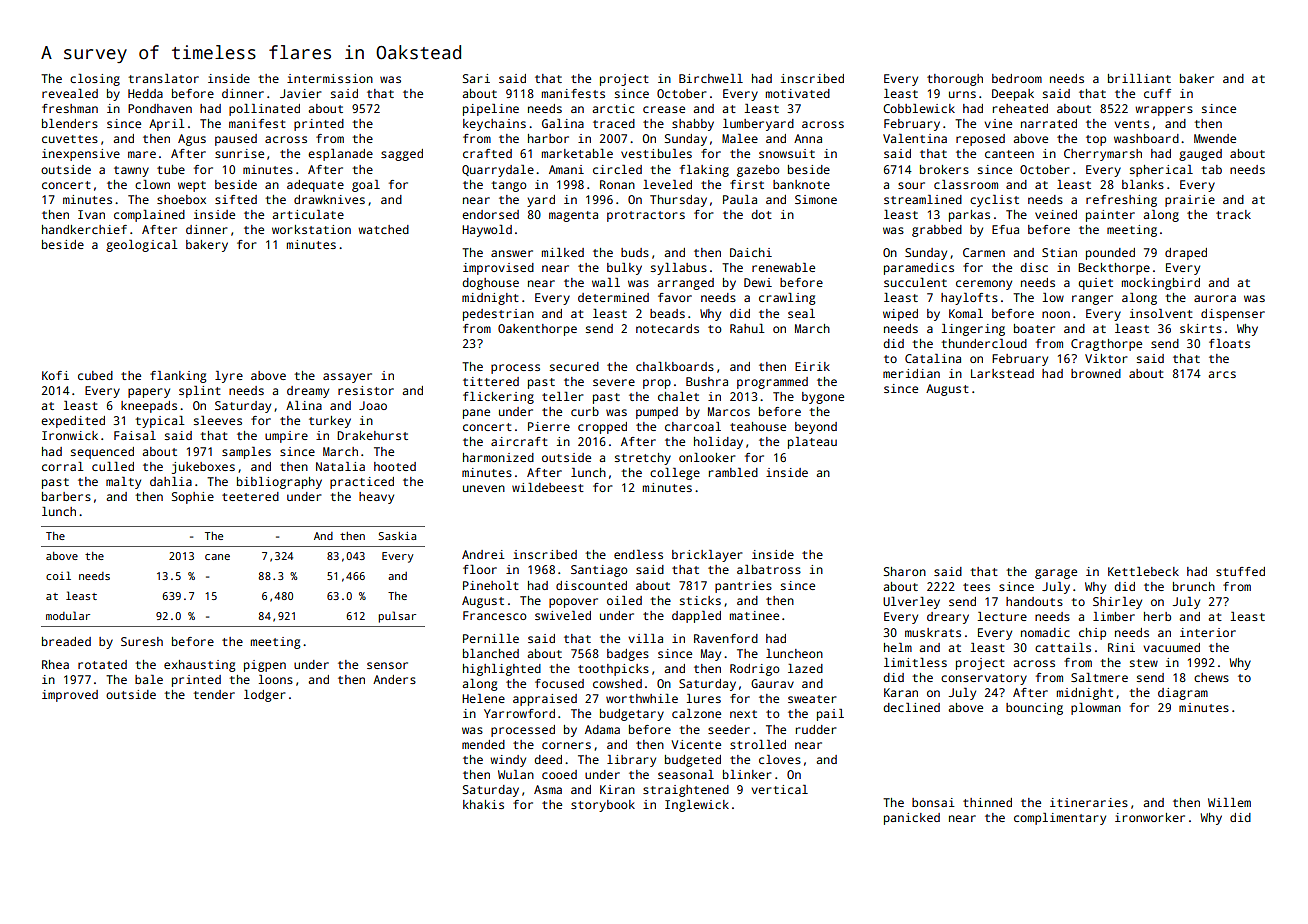  What do you see at coordinates (1139, 78) in the screenshot?
I see `brilliant` at bounding box center [1139, 78].
